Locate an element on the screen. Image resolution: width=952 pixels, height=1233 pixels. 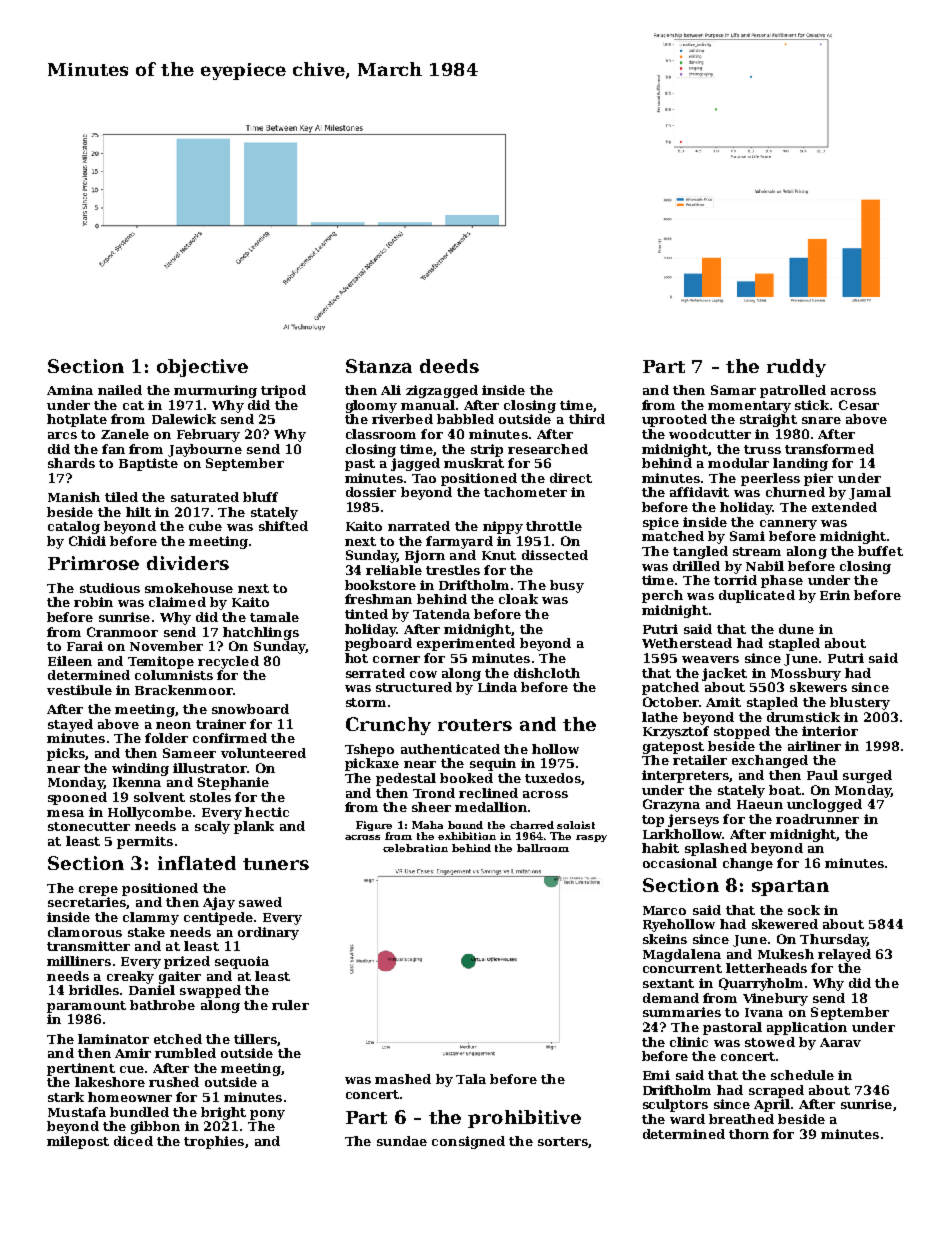
sock is located at coordinates (804, 910).
